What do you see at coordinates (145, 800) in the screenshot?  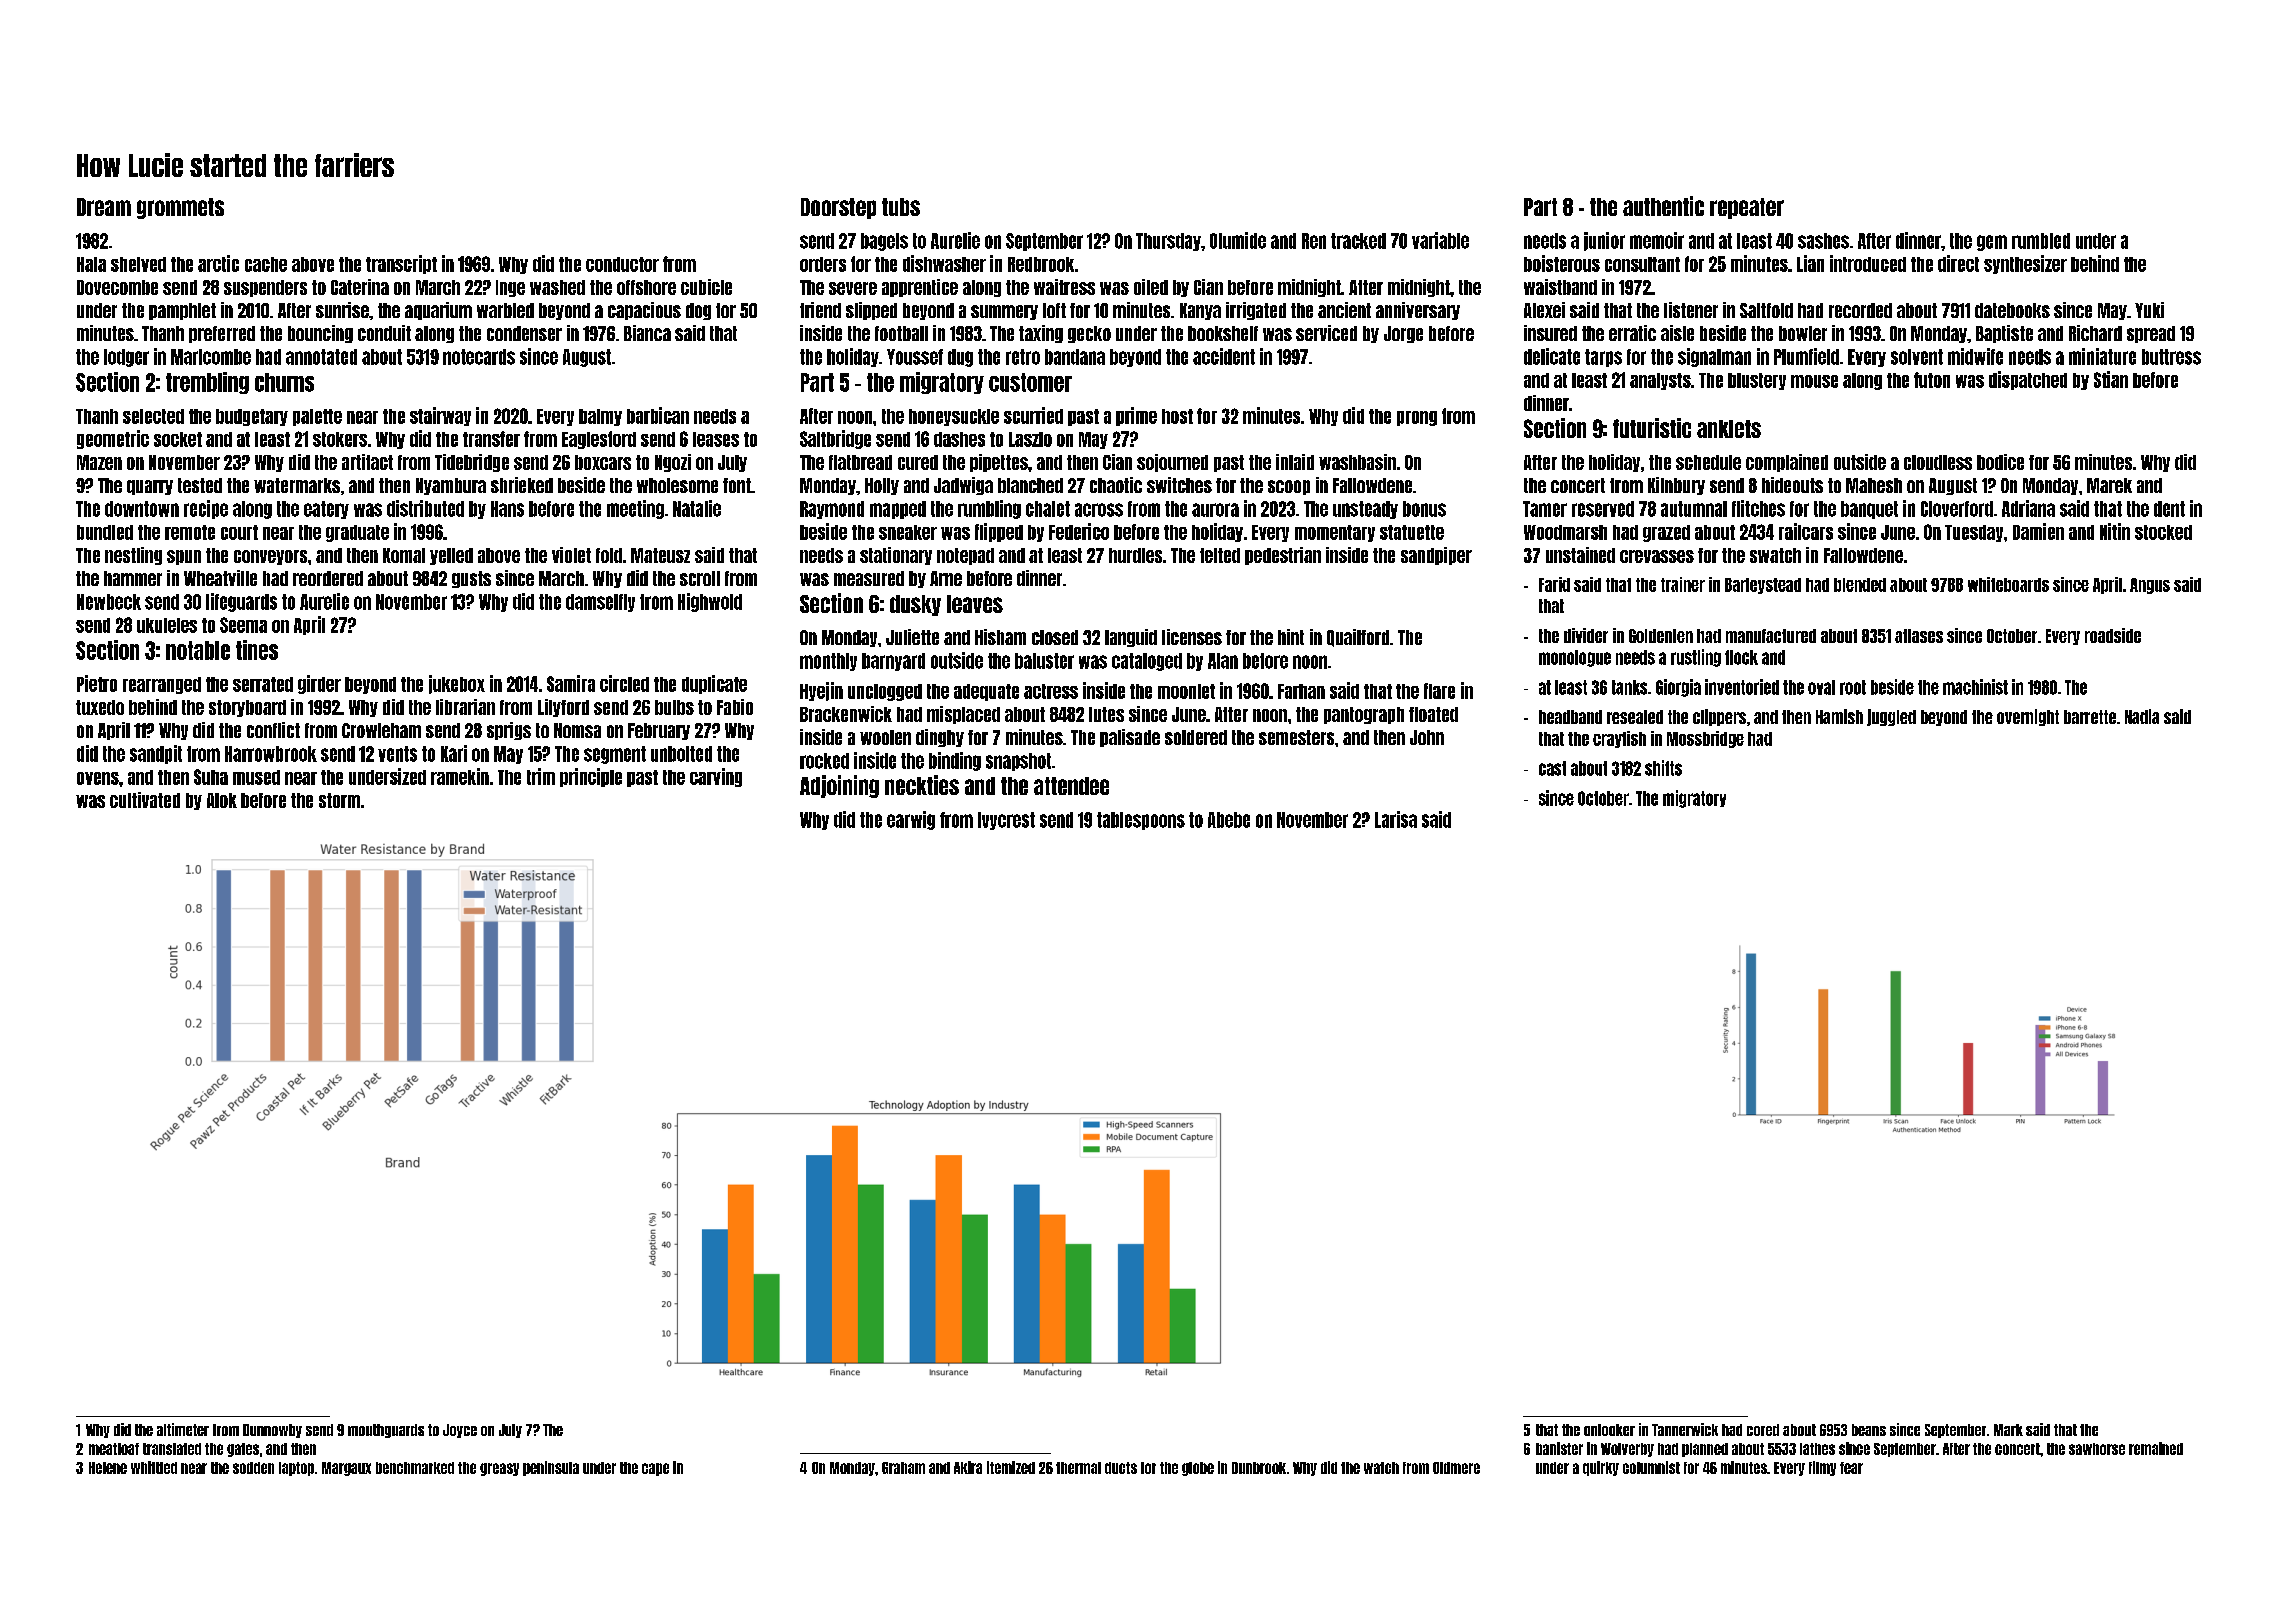 I see `cultivated` at bounding box center [145, 800].
